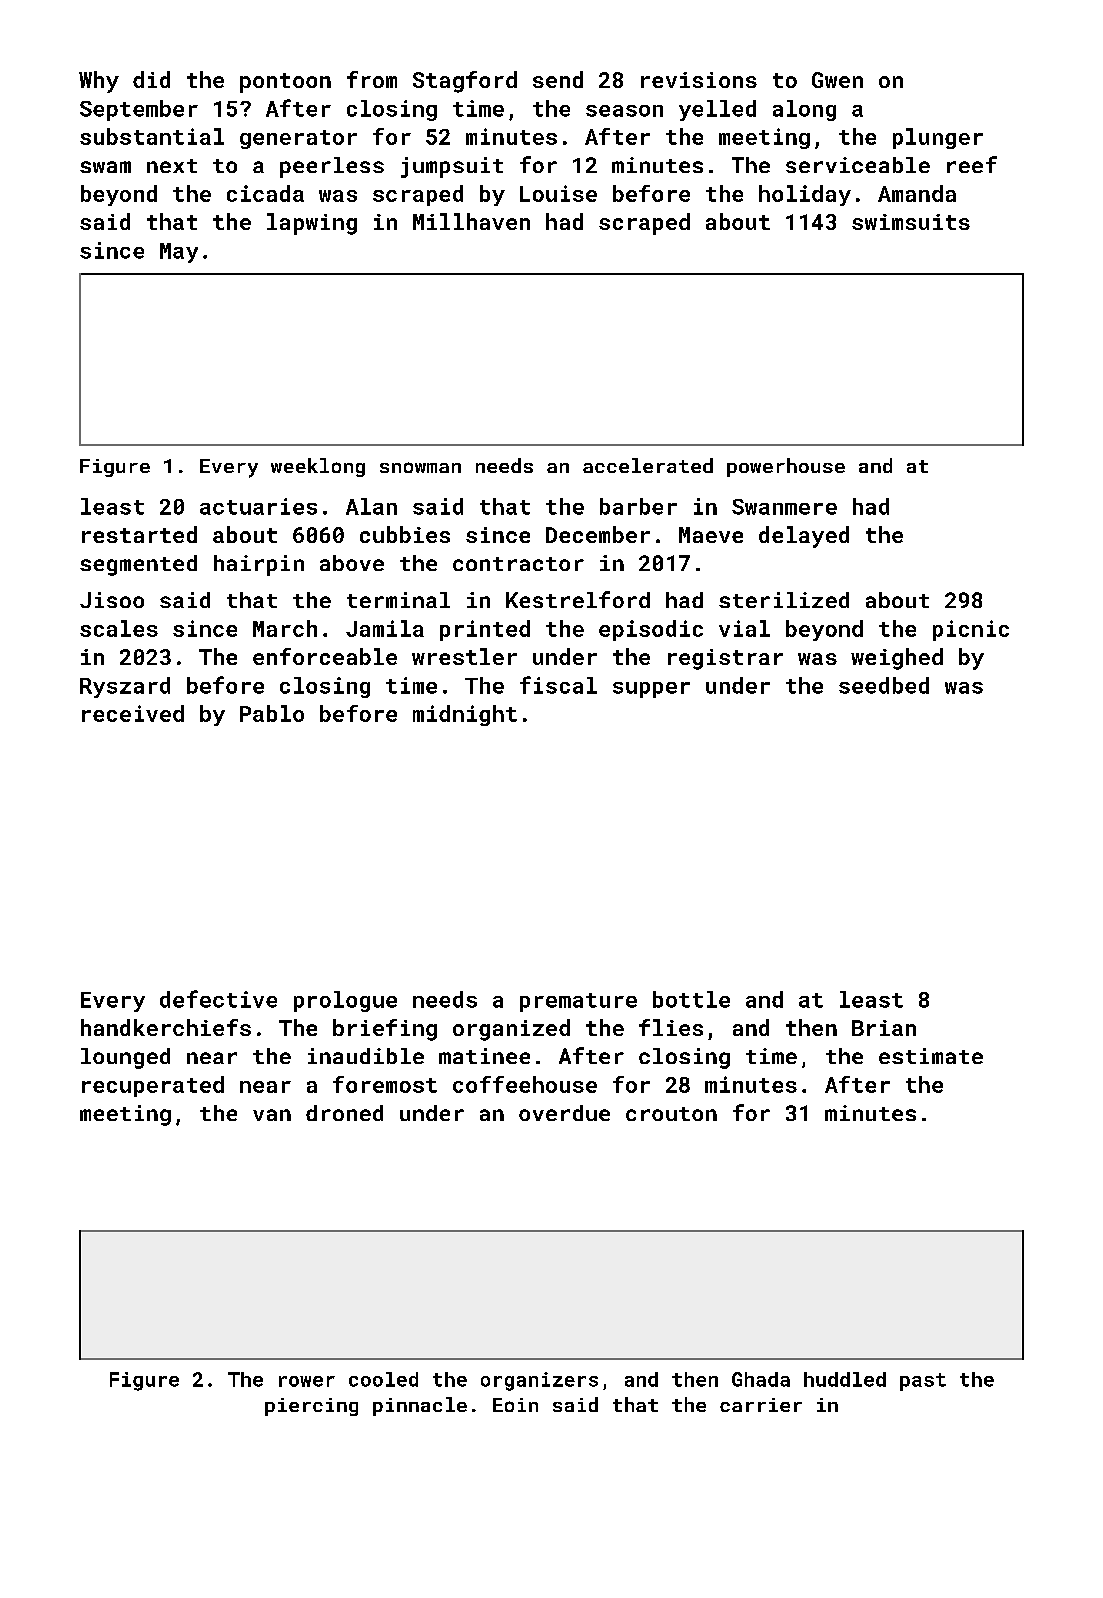  I want to click on briefing, so click(385, 1030).
